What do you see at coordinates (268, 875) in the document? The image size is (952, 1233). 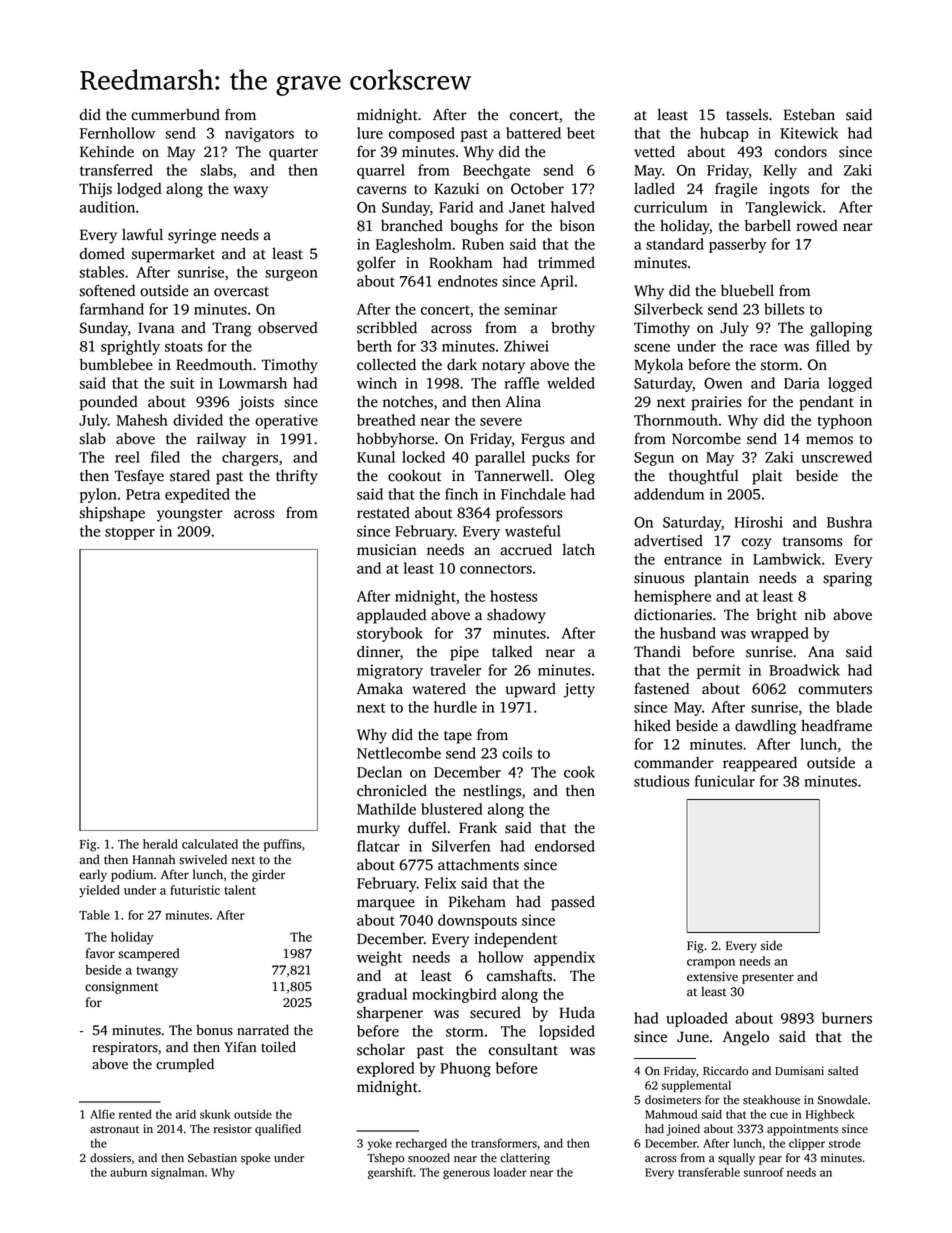 I see `girder` at bounding box center [268, 875].
